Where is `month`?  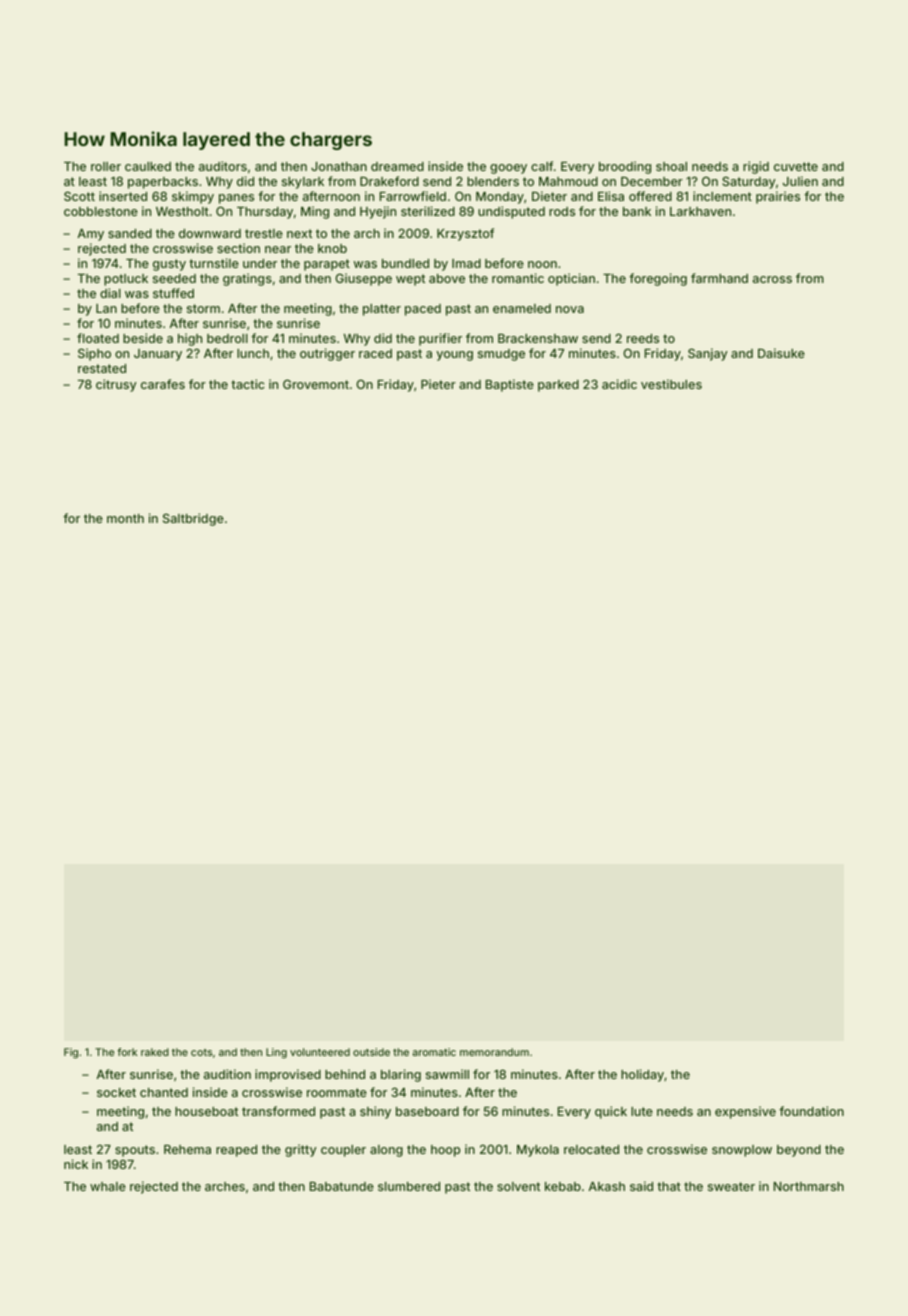 month is located at coordinates (125, 518).
